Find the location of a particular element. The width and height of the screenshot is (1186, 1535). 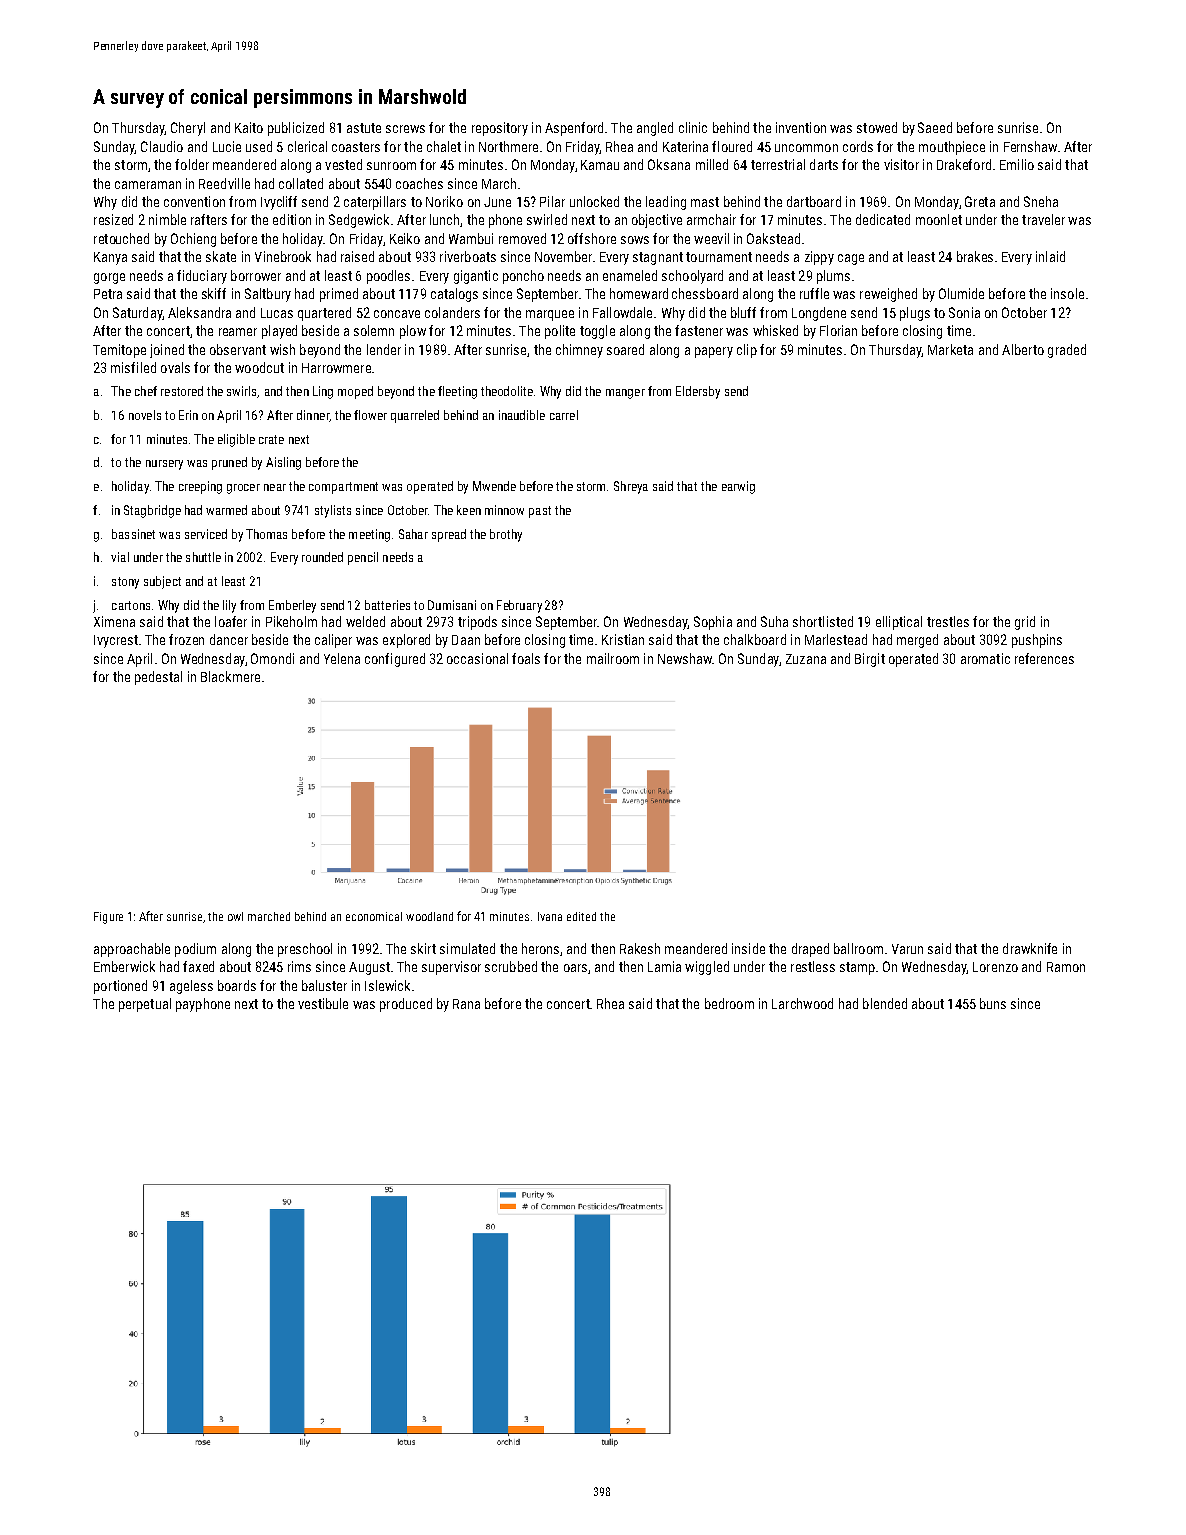

scrubbed is located at coordinates (511, 966).
